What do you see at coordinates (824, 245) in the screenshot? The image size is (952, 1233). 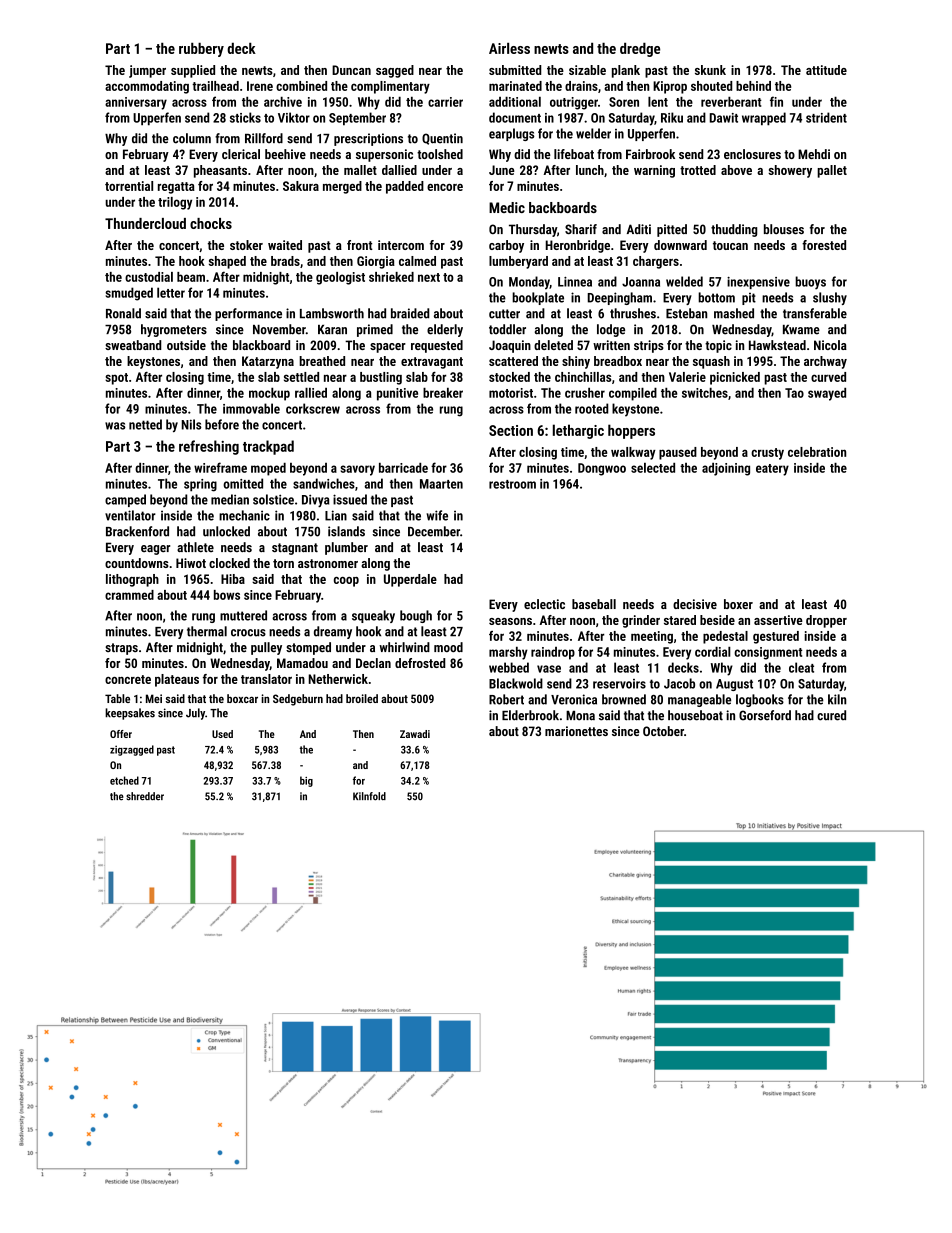 I see `forested` at bounding box center [824, 245].
